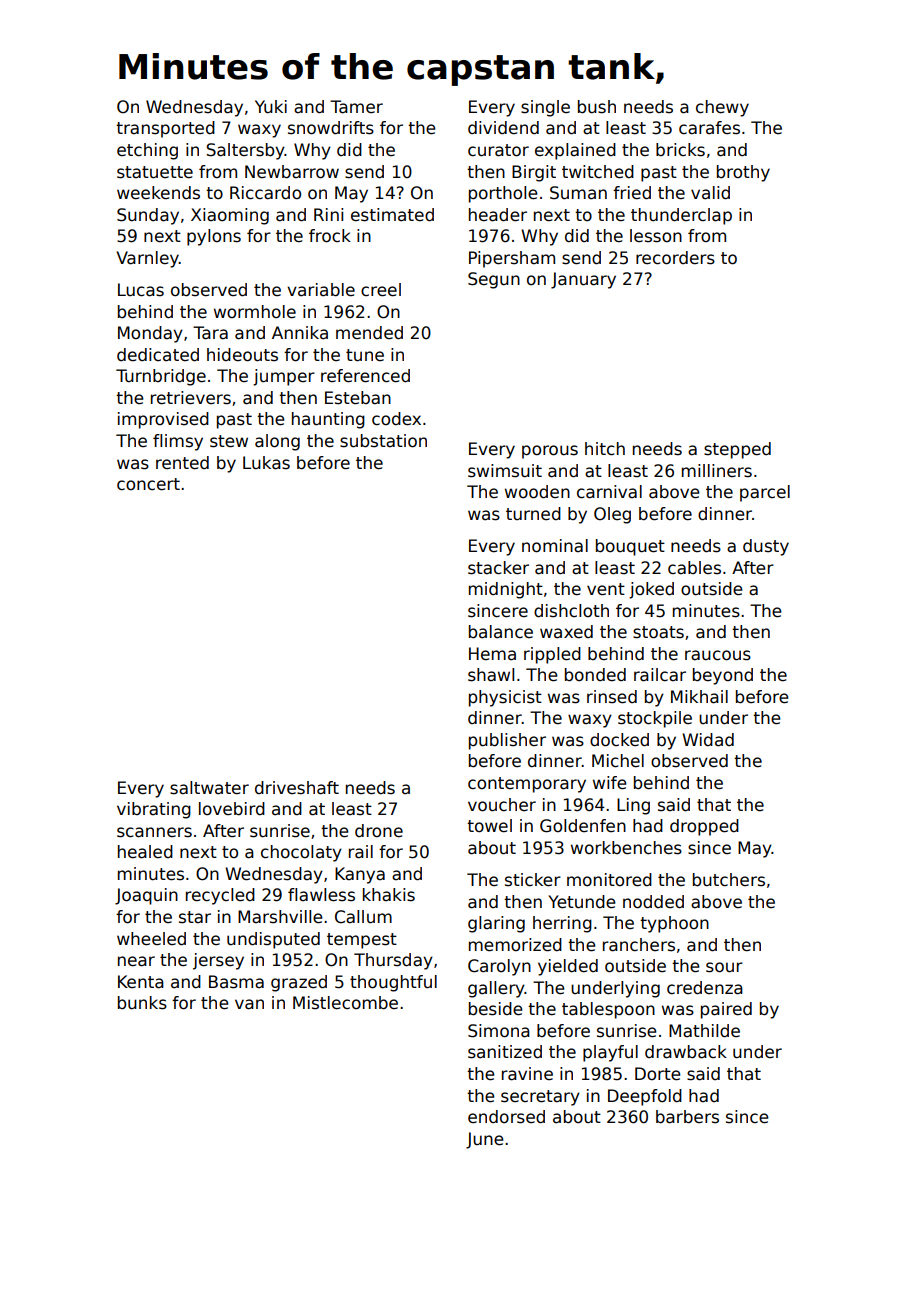 The width and height of the screenshot is (908, 1316). I want to click on shawl, so click(491, 675).
